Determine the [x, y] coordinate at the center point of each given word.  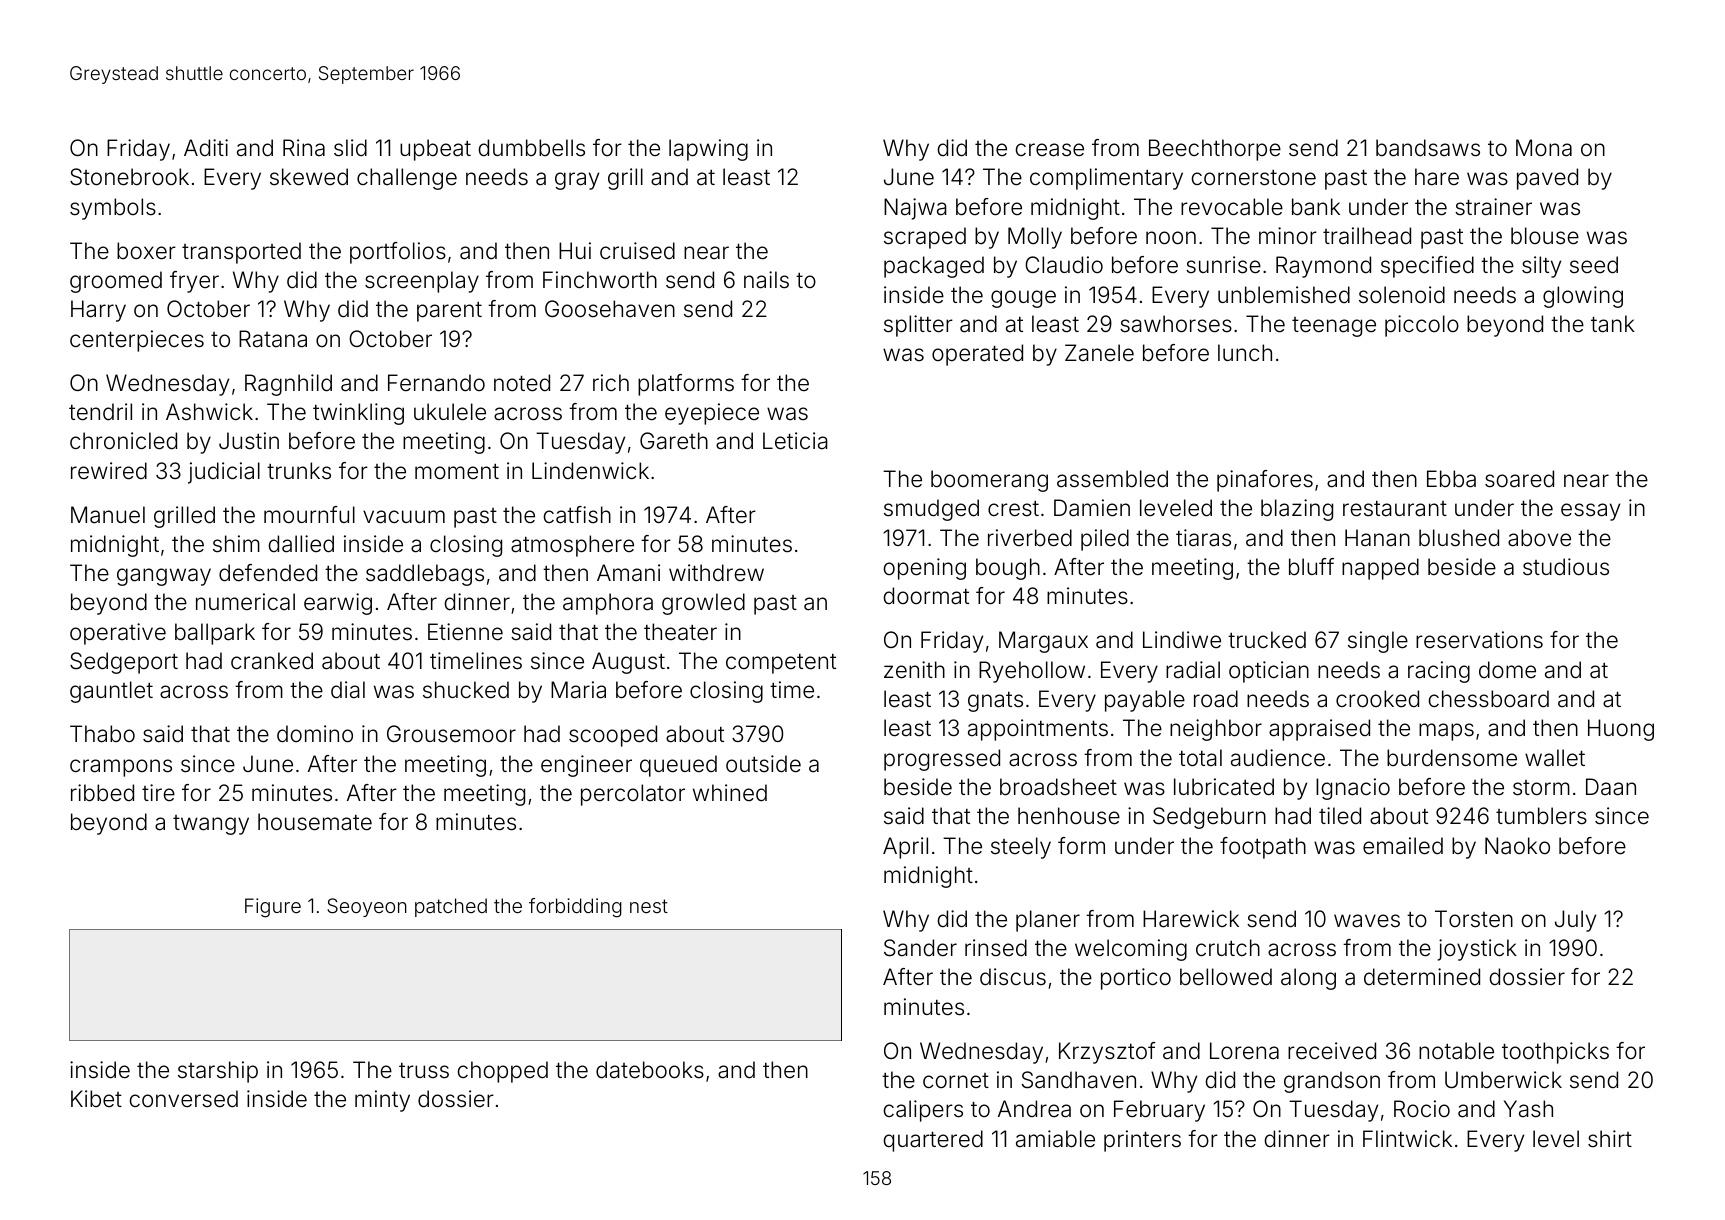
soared [1519, 479]
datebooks [650, 1070]
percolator [633, 795]
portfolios [398, 253]
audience [1278, 758]
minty [382, 1101]
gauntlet [111, 692]
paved [1547, 179]
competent [781, 664]
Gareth [674, 441]
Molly [1035, 238]
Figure [273, 908]
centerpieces [137, 341]
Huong [1621, 730]
